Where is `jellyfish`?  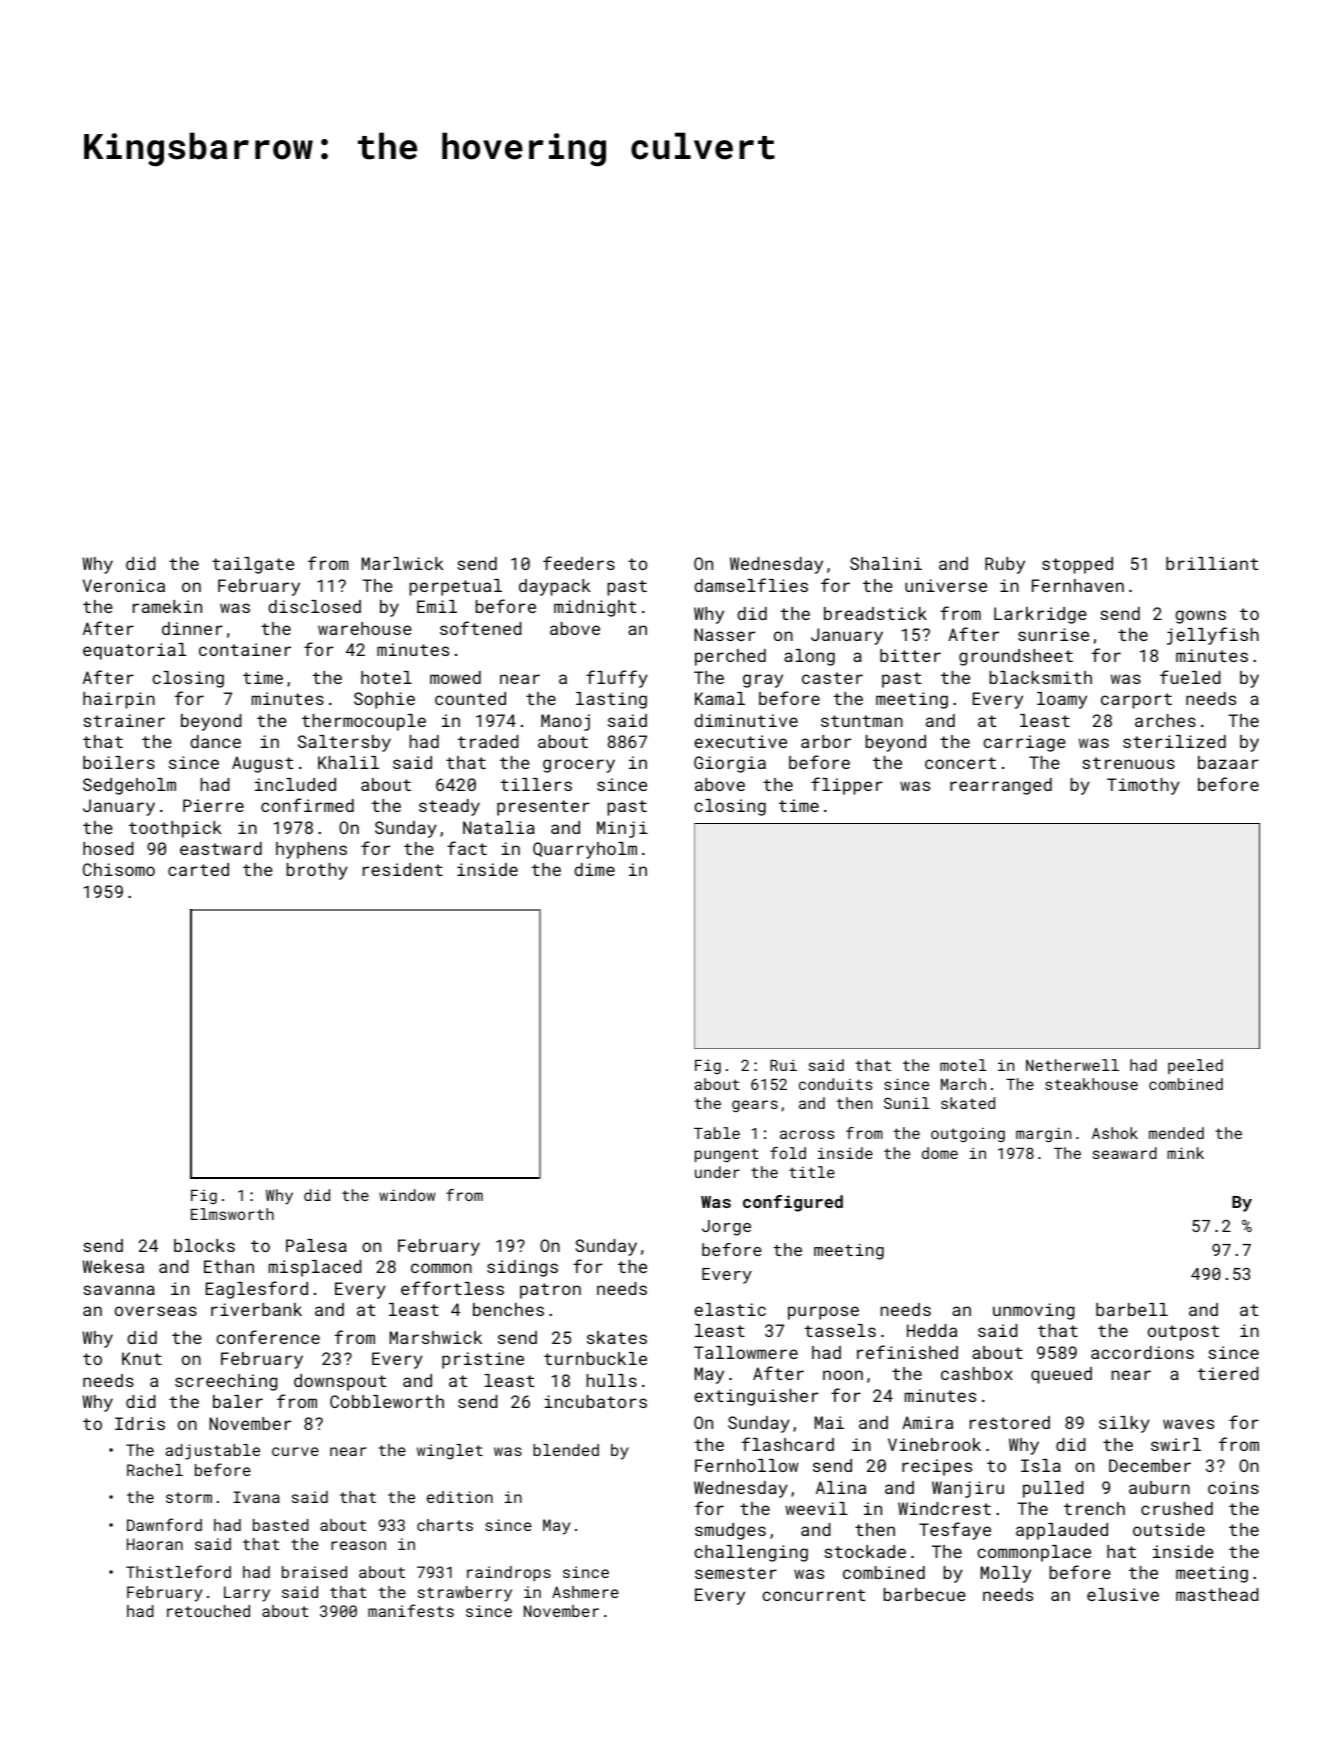 jellyfish is located at coordinates (1213, 636).
